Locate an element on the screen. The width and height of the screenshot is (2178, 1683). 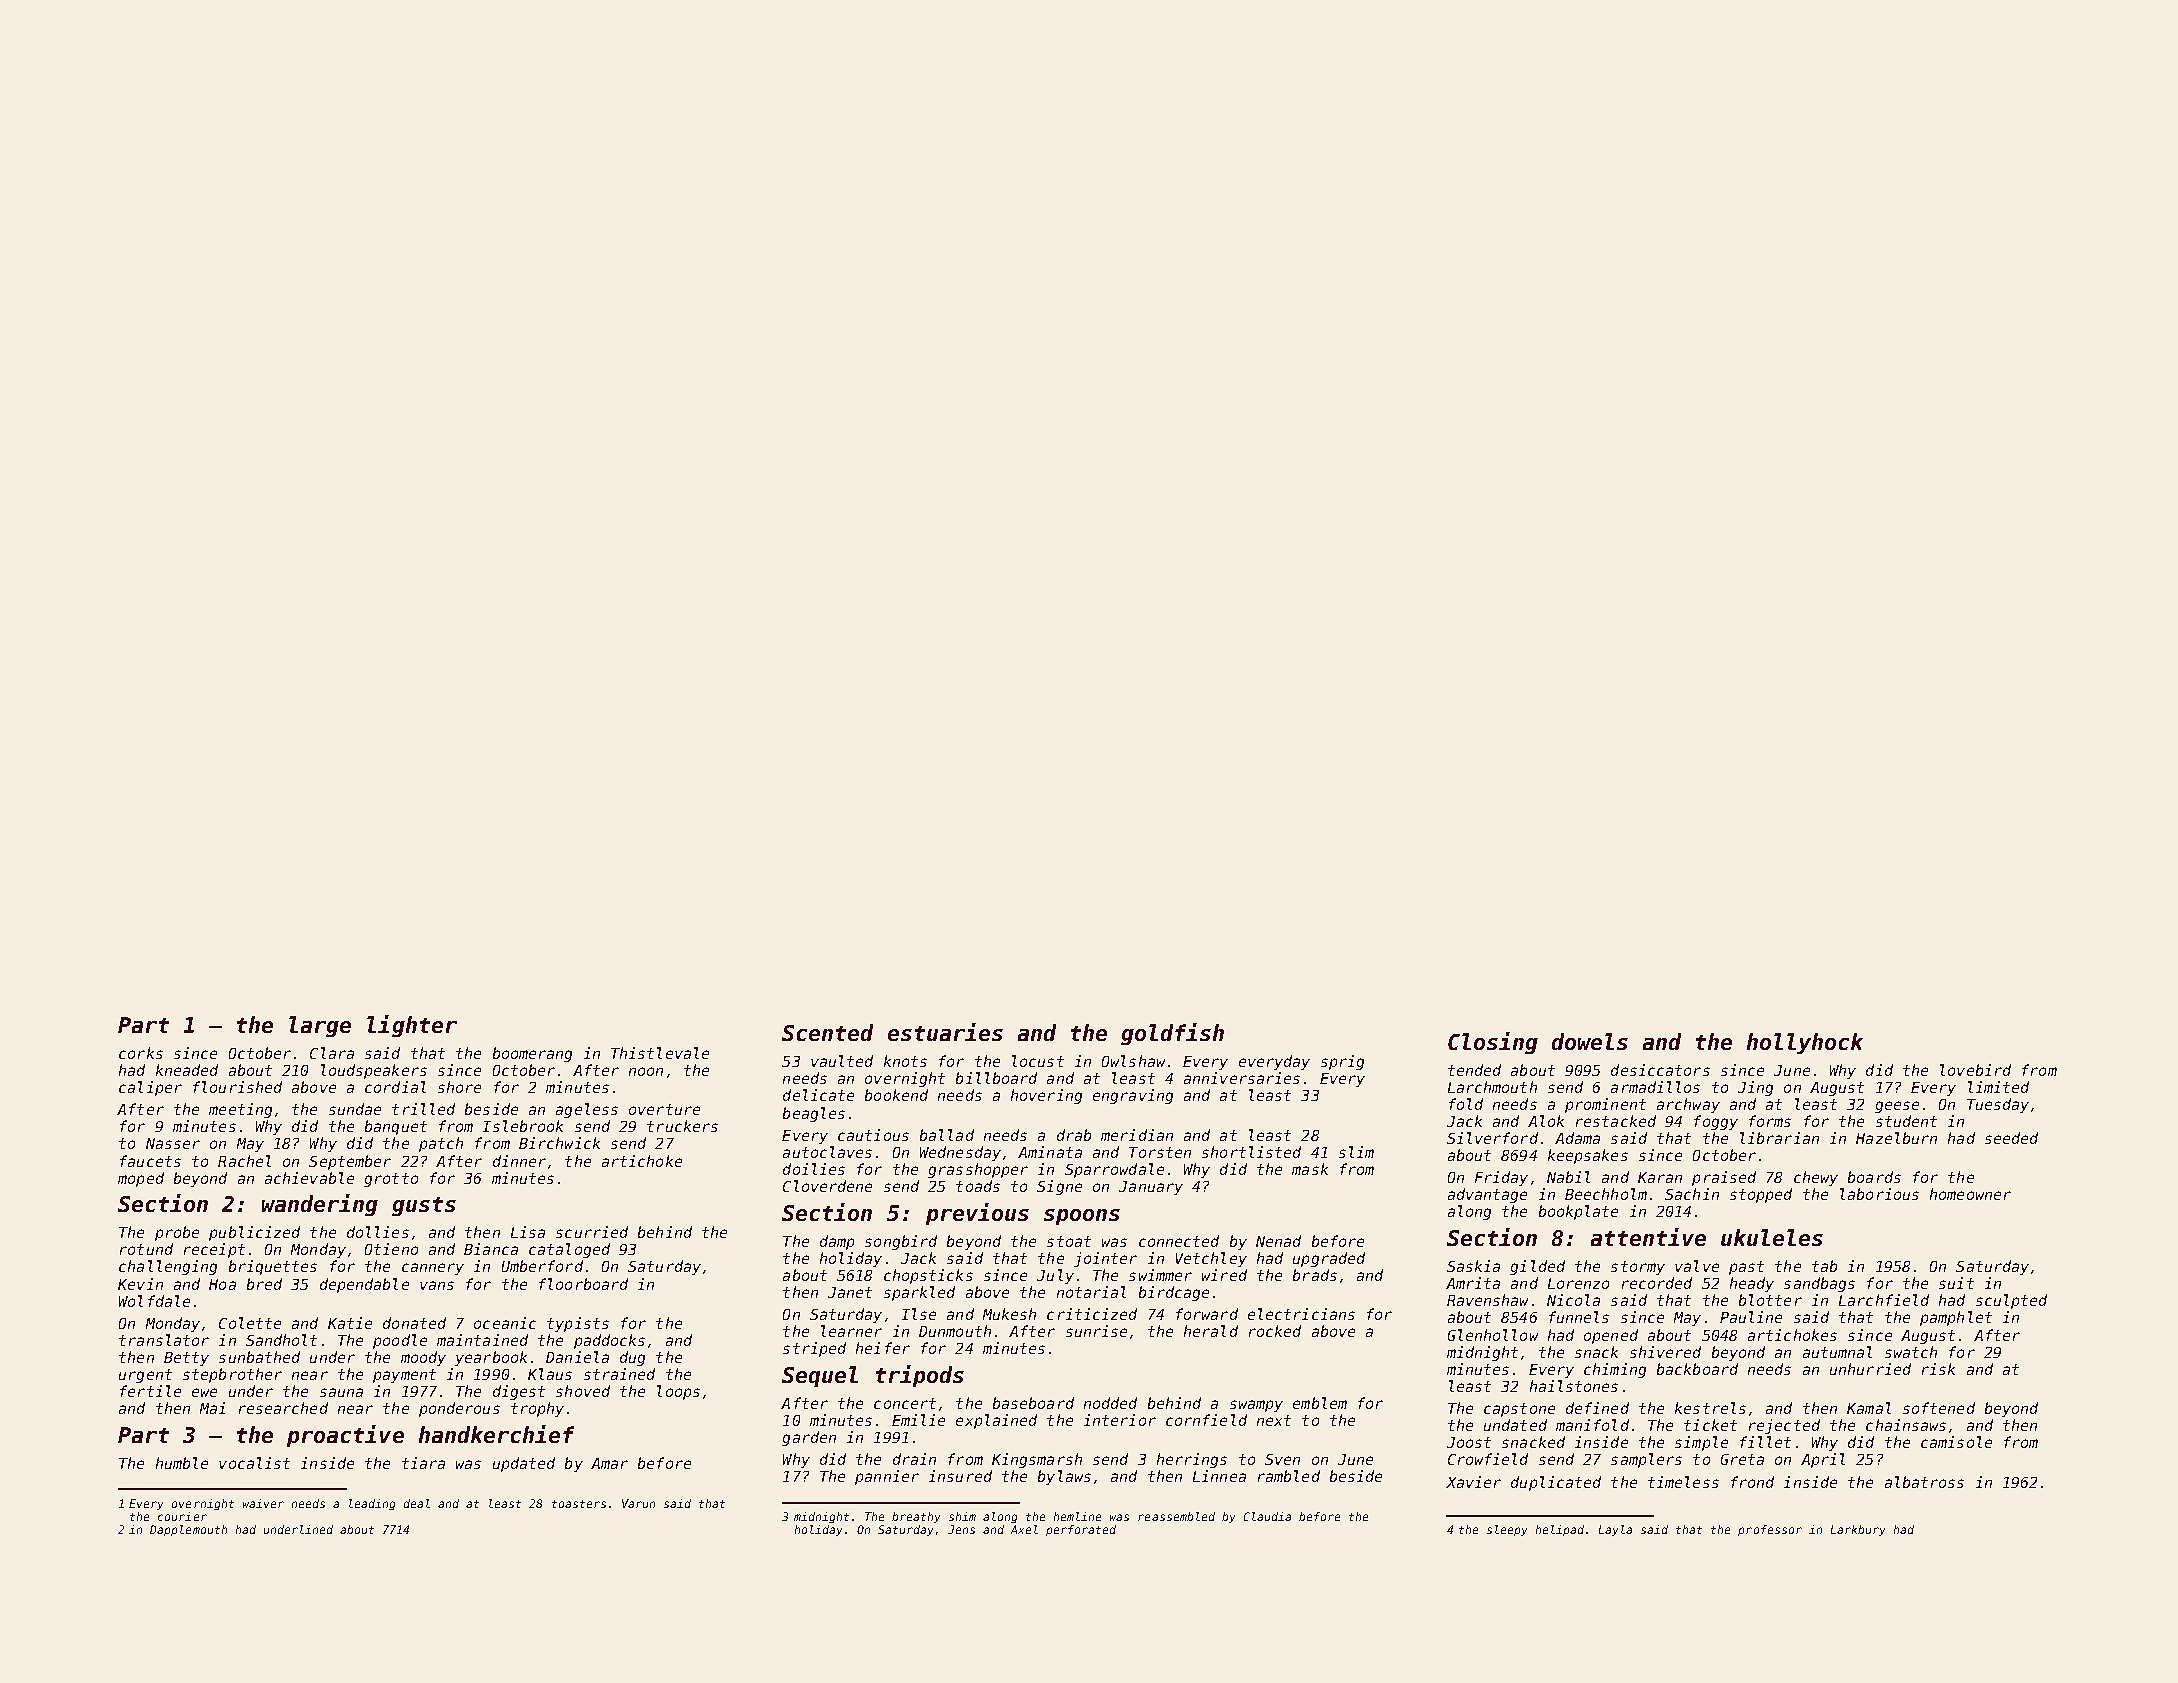
lovebird is located at coordinates (1975, 1070).
